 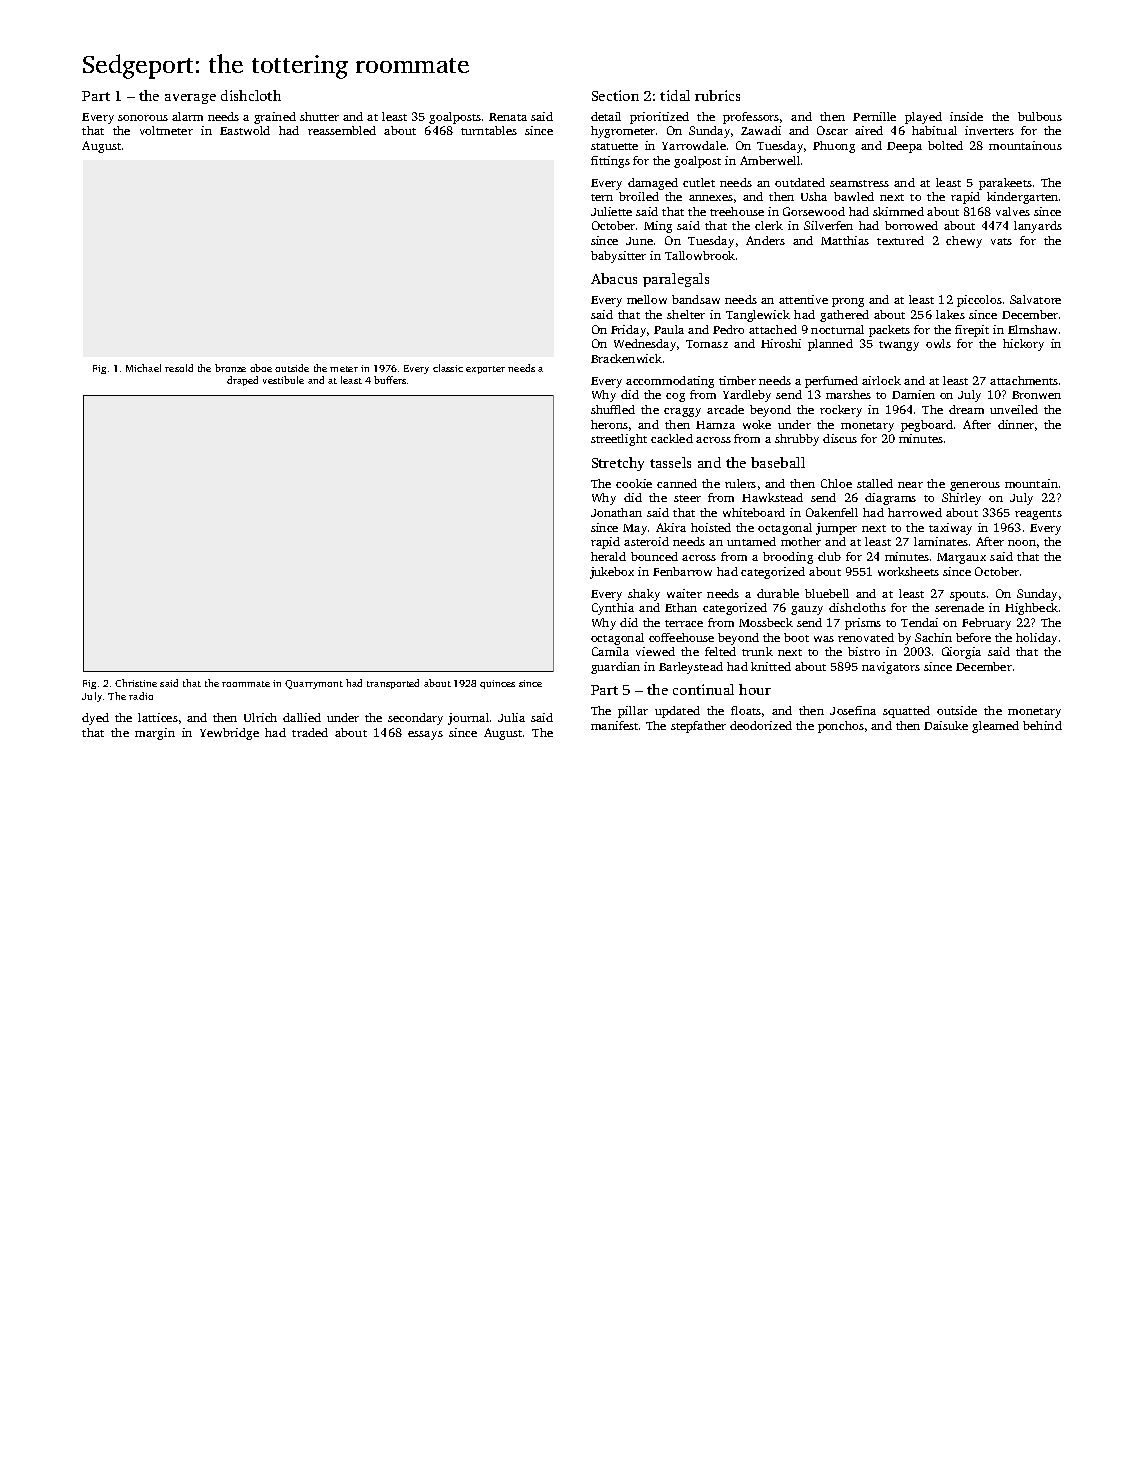 What do you see at coordinates (874, 116) in the image?
I see `Pernille` at bounding box center [874, 116].
